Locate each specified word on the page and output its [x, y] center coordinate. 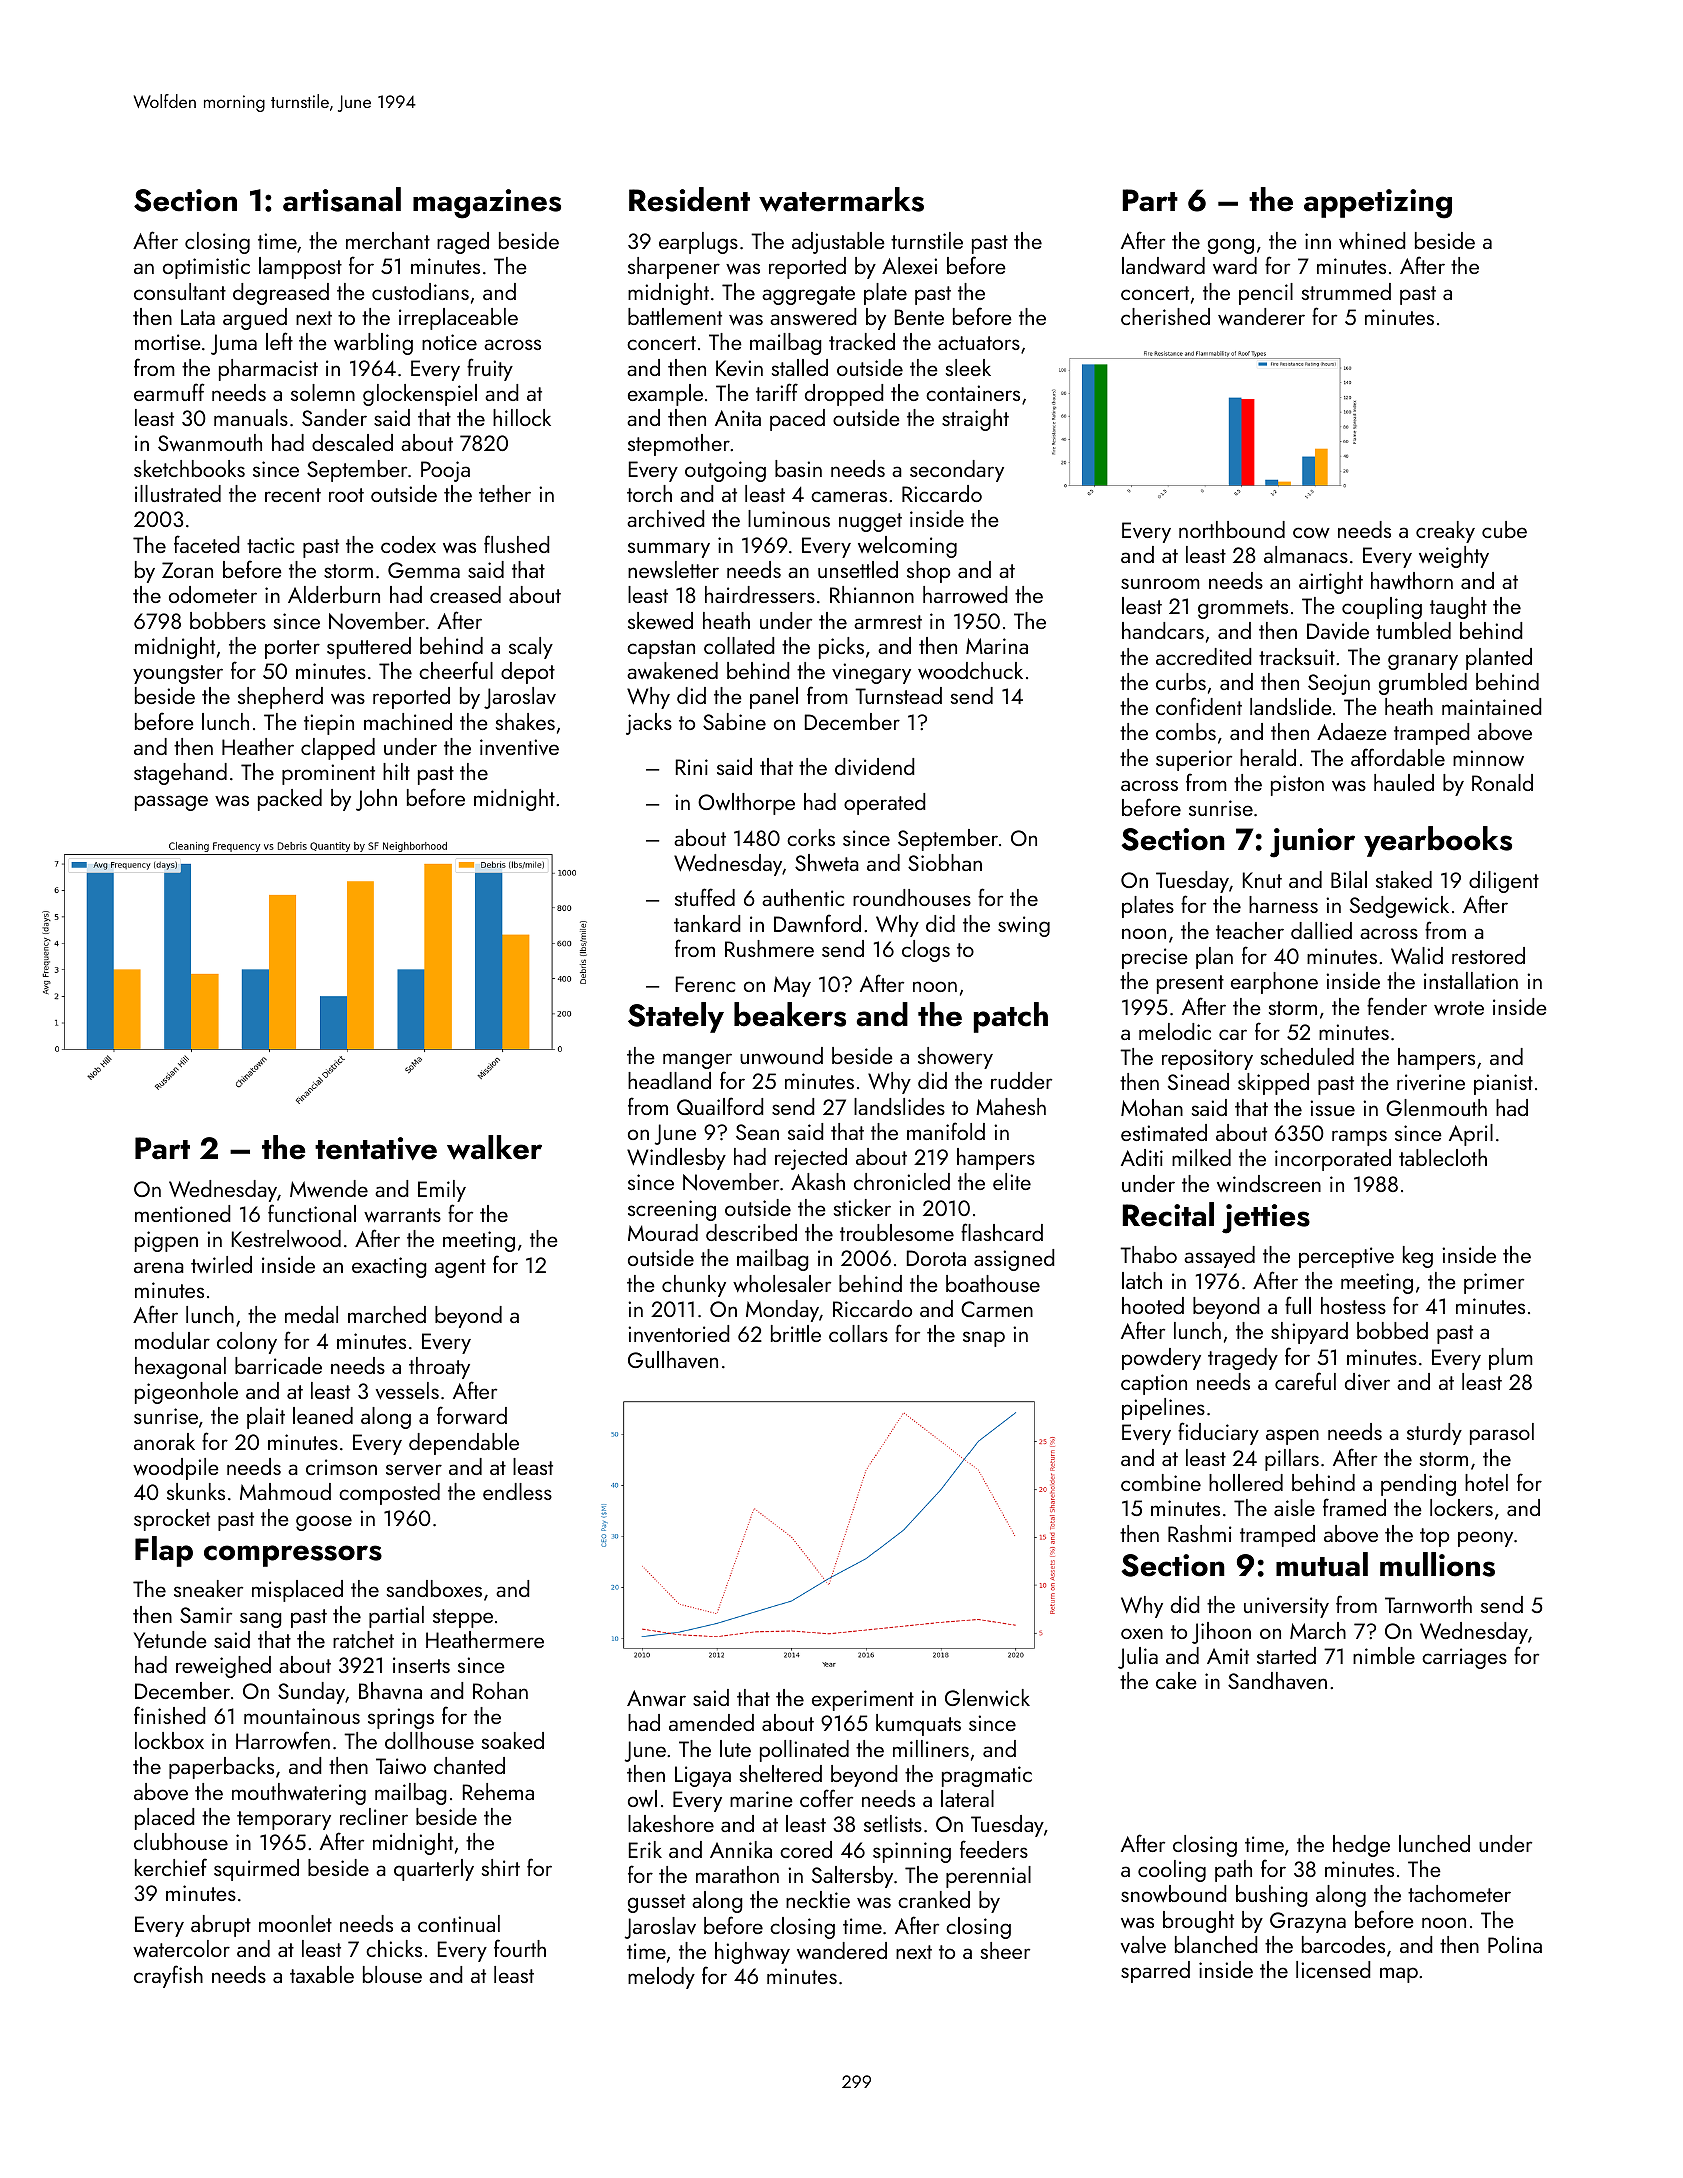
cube [1504, 529]
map [1399, 1975]
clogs [926, 951]
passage [171, 803]
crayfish [168, 1976]
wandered [842, 1950]
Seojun [1339, 684]
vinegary [871, 673]
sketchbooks [189, 468]
